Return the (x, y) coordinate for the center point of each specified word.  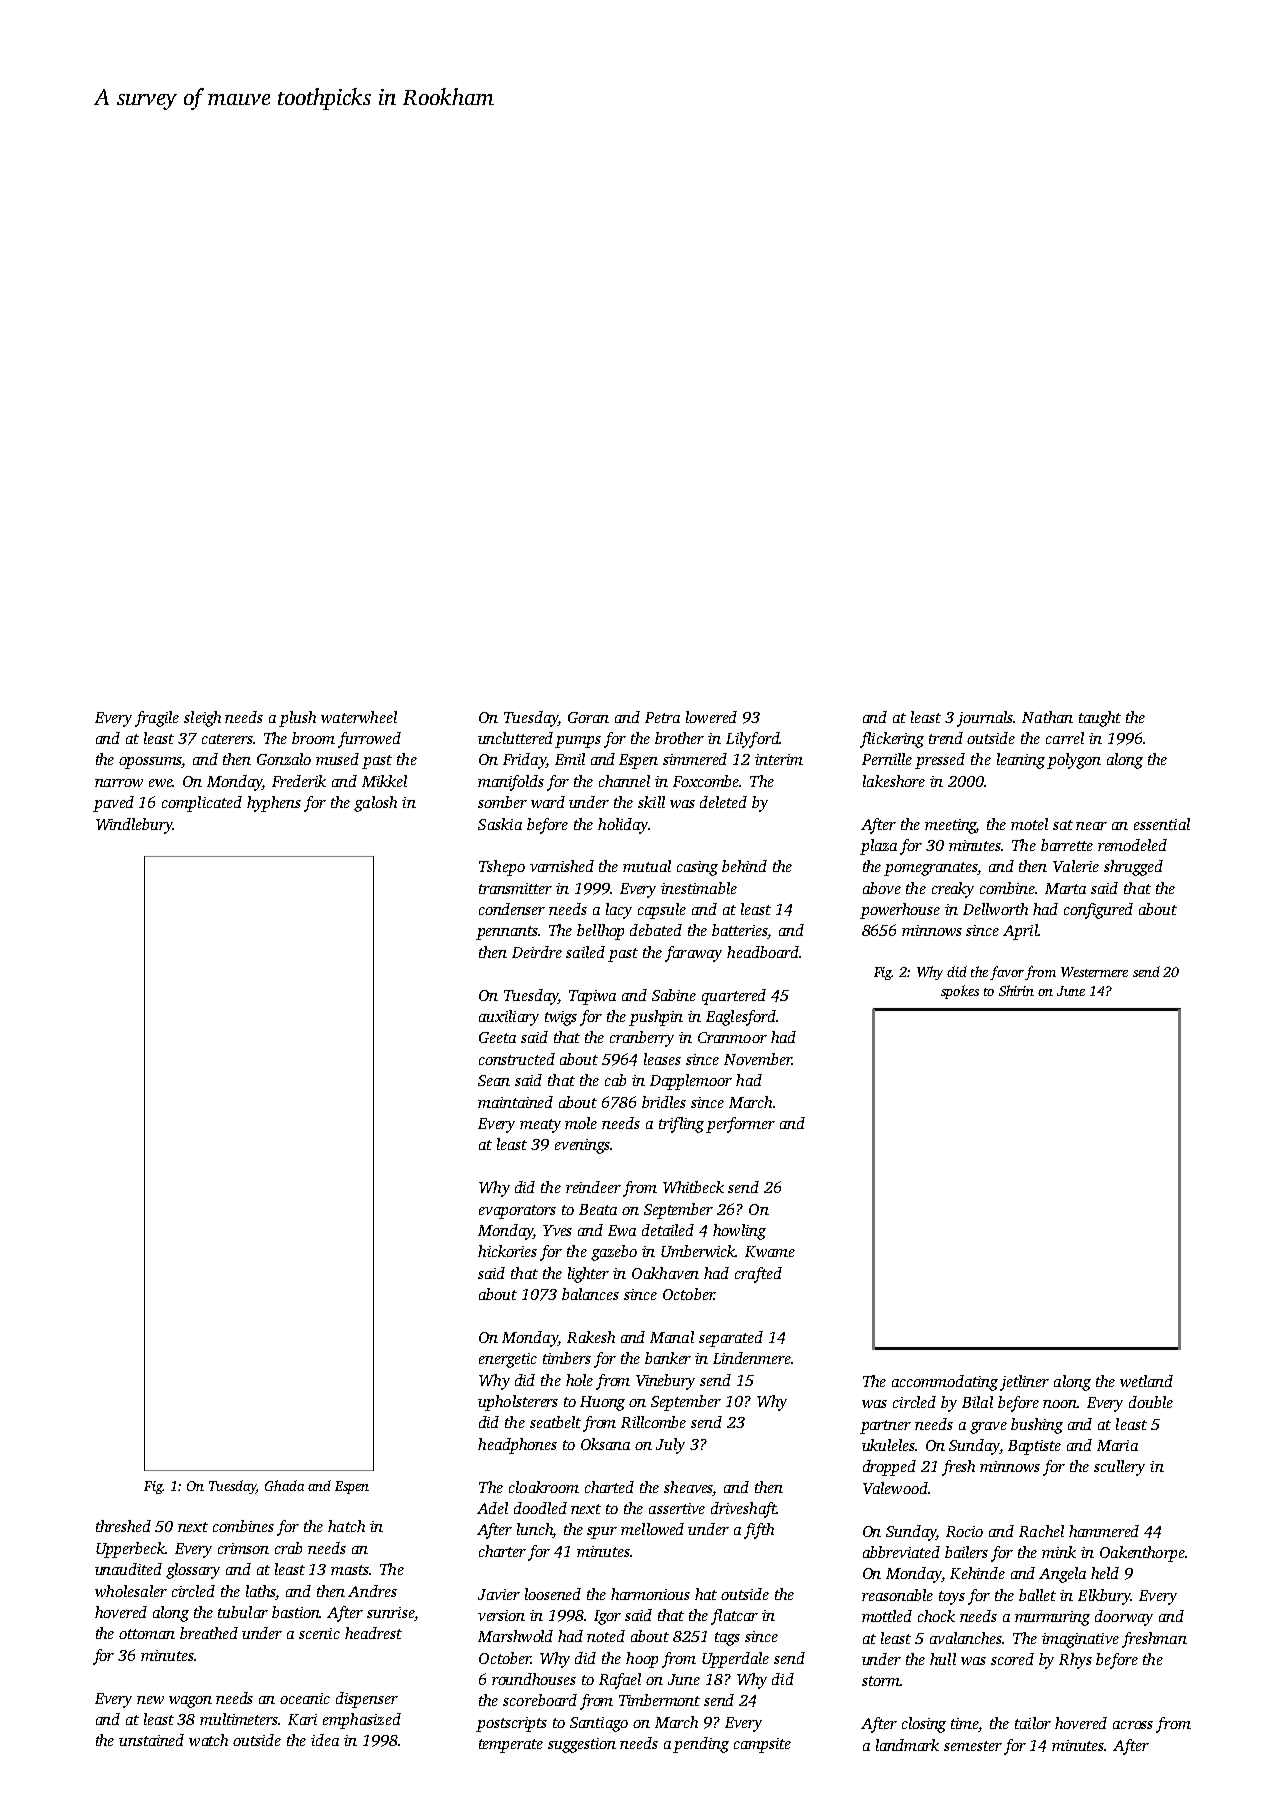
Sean (494, 1080)
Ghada (284, 1485)
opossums (151, 763)
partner (885, 1427)
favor (1007, 973)
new (150, 1700)
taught (1100, 719)
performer (740, 1125)
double (1151, 1402)
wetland (1146, 1381)
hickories (507, 1251)
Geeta (497, 1037)
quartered (734, 997)
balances (590, 1294)
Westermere (1094, 972)
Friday (524, 761)
